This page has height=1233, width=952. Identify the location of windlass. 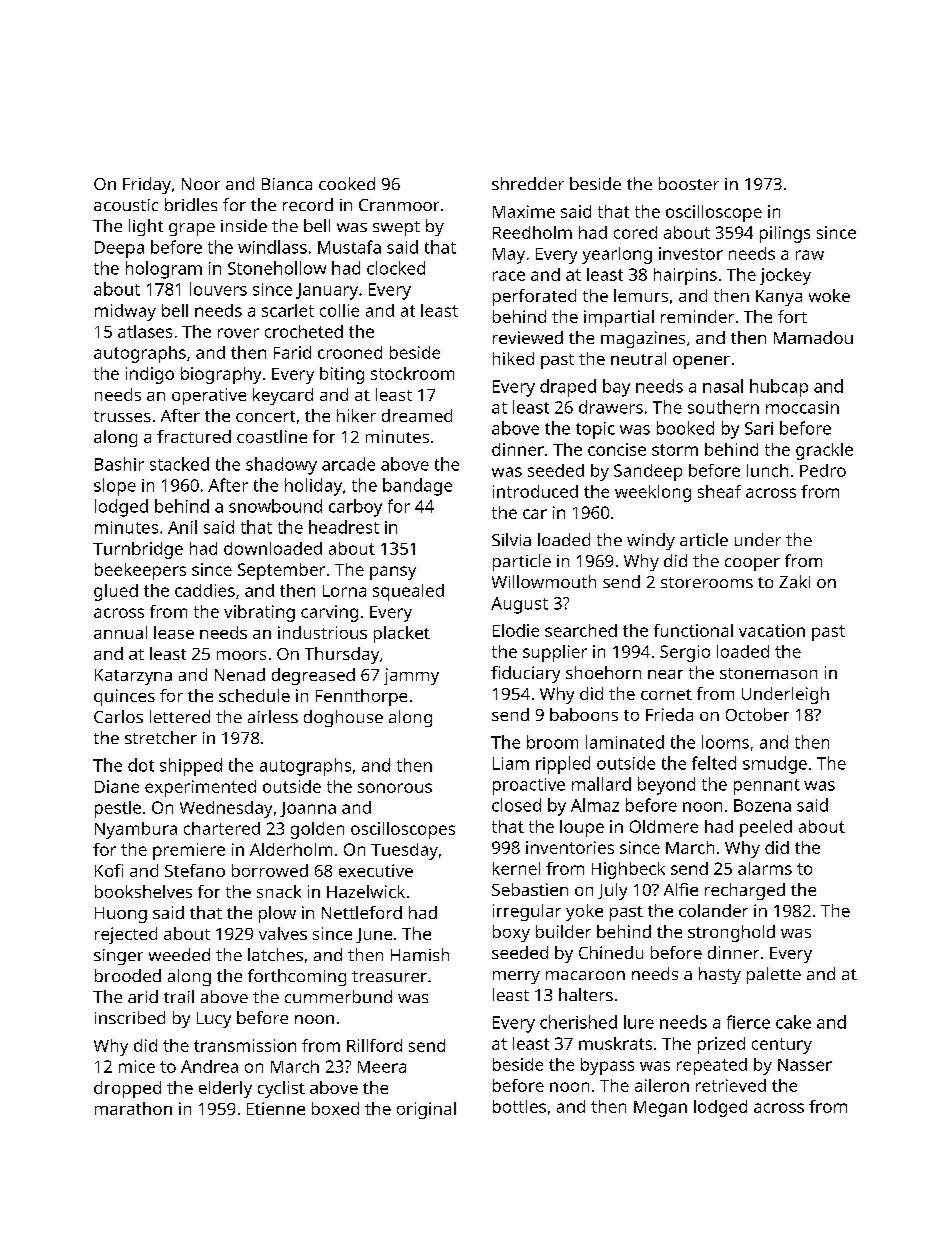
(272, 247).
